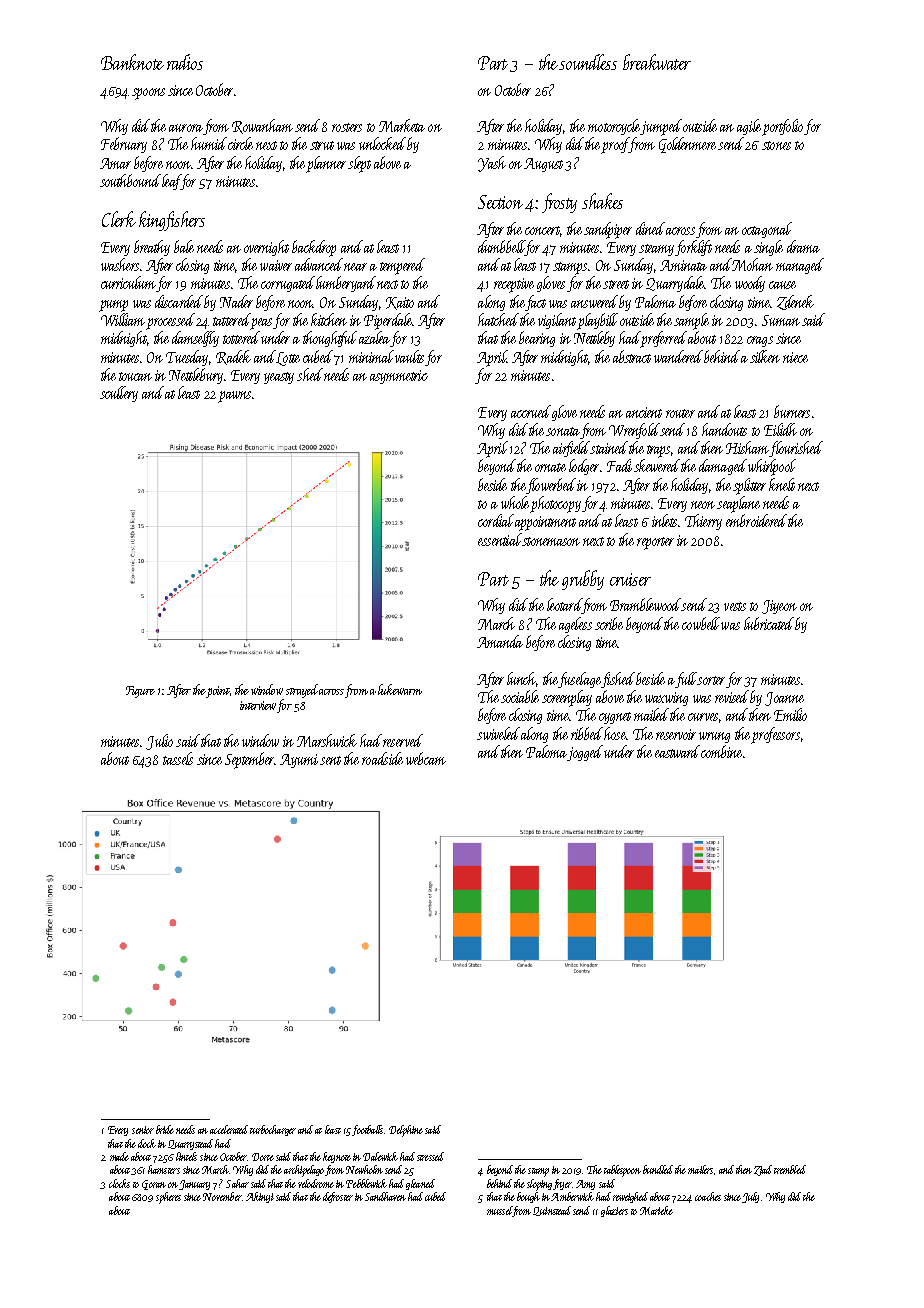 The height and width of the page is (1308, 924). What do you see at coordinates (119, 1183) in the page?
I see `clocks` at bounding box center [119, 1183].
